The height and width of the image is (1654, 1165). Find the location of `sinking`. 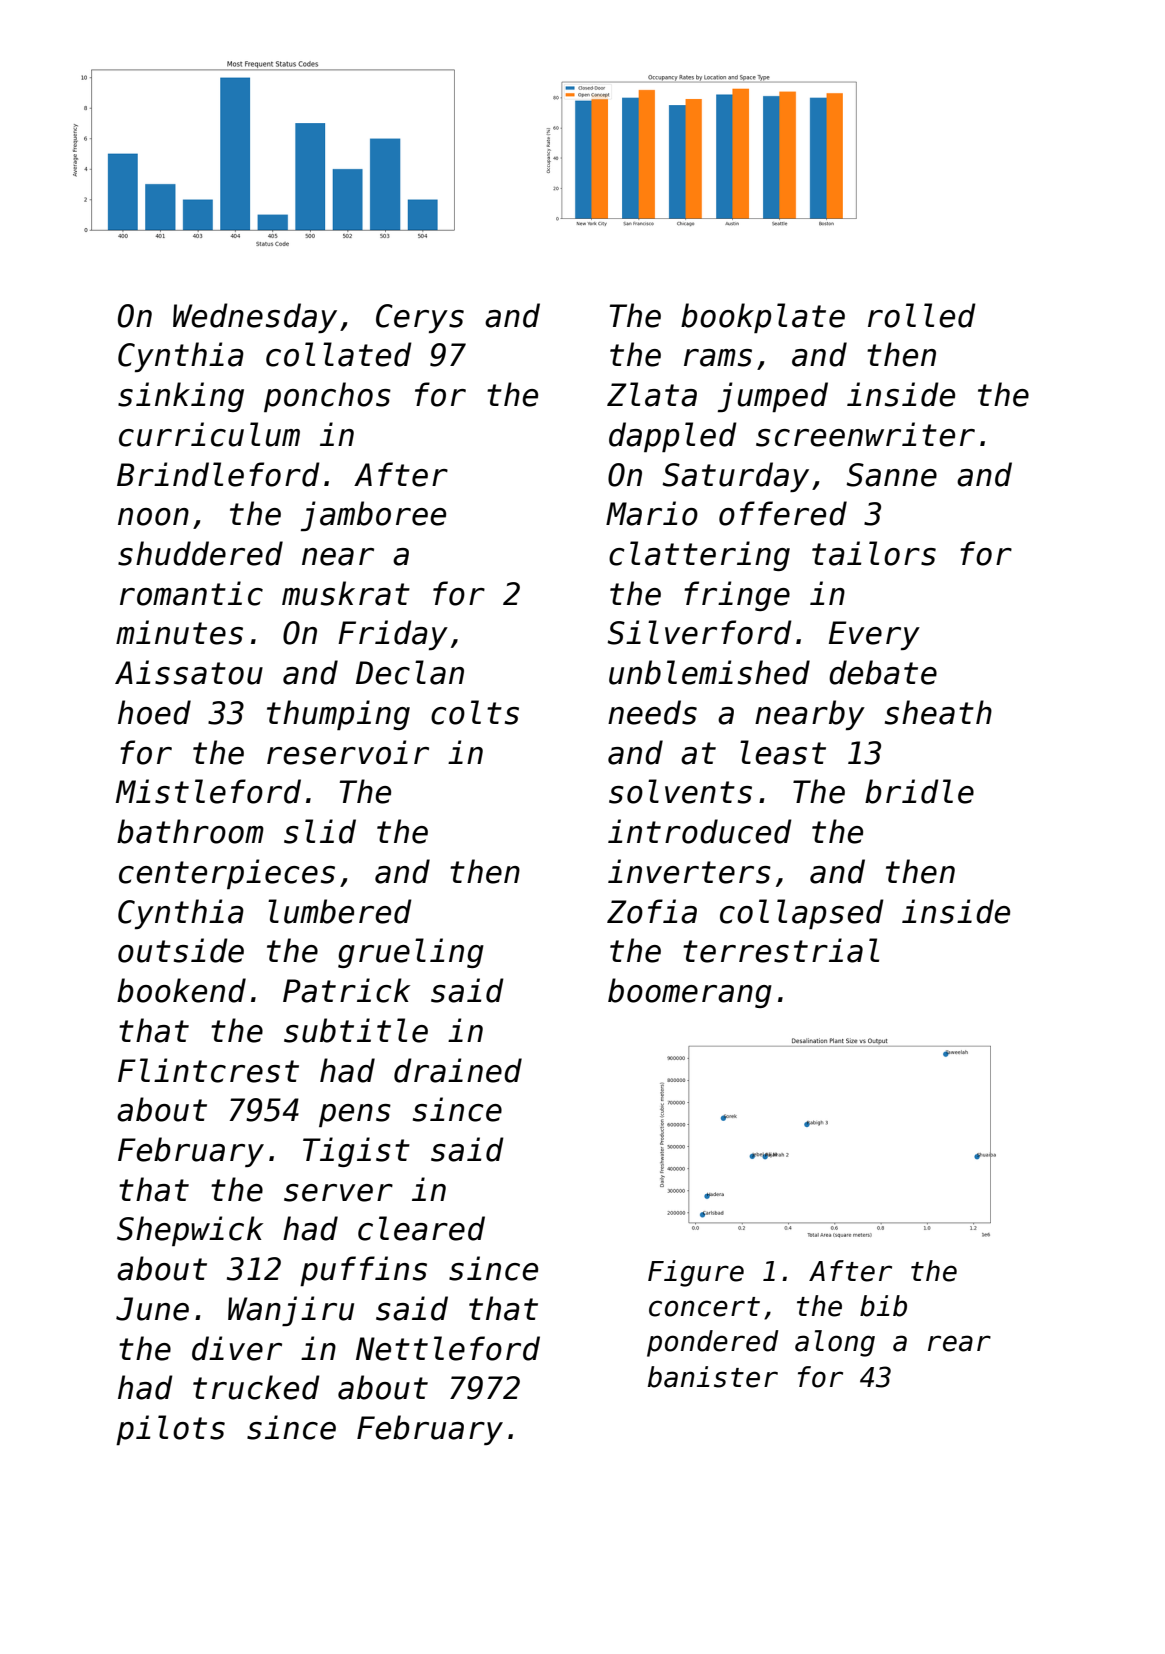

sinking is located at coordinates (181, 397).
